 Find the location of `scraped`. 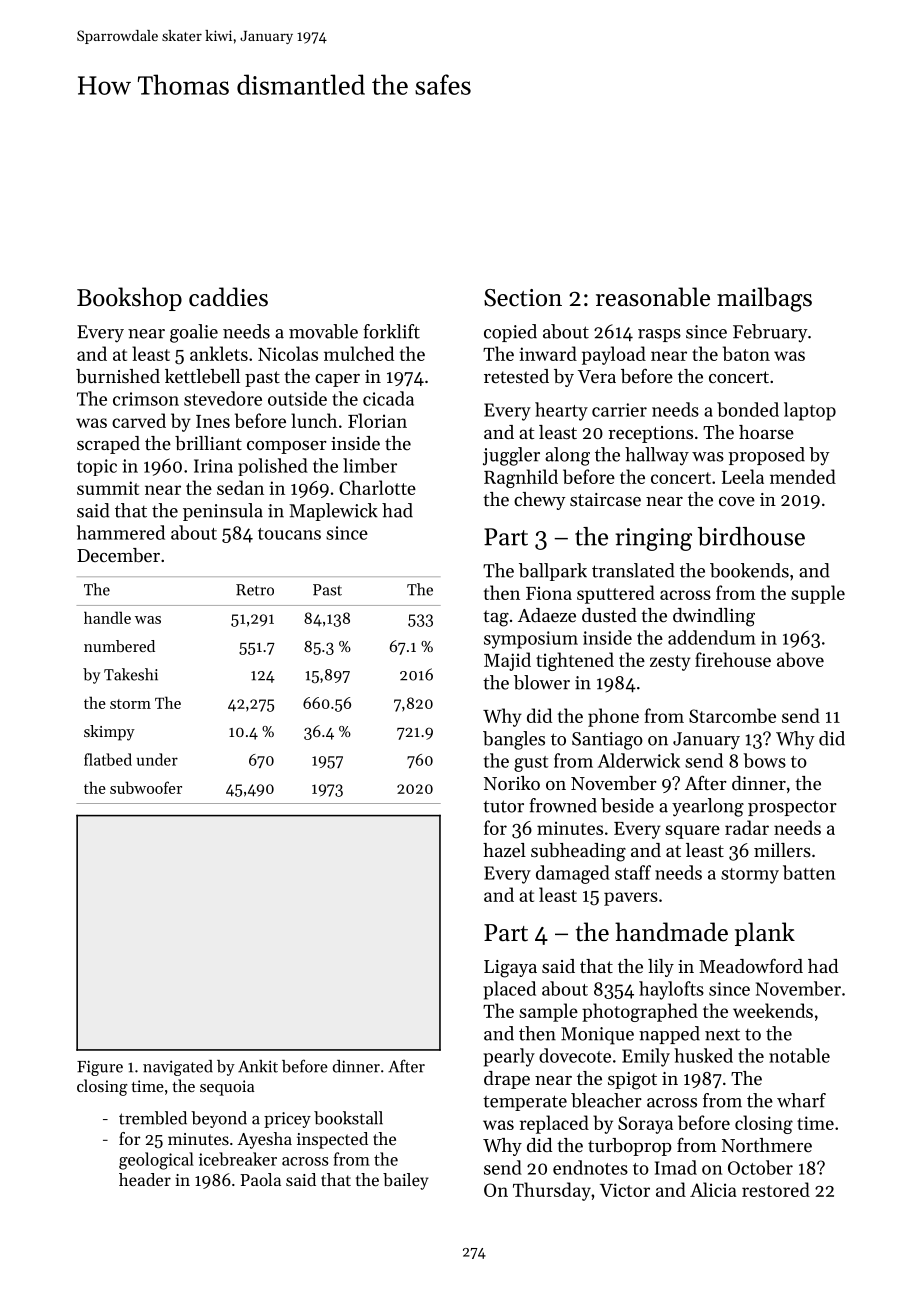

scraped is located at coordinates (108, 445).
